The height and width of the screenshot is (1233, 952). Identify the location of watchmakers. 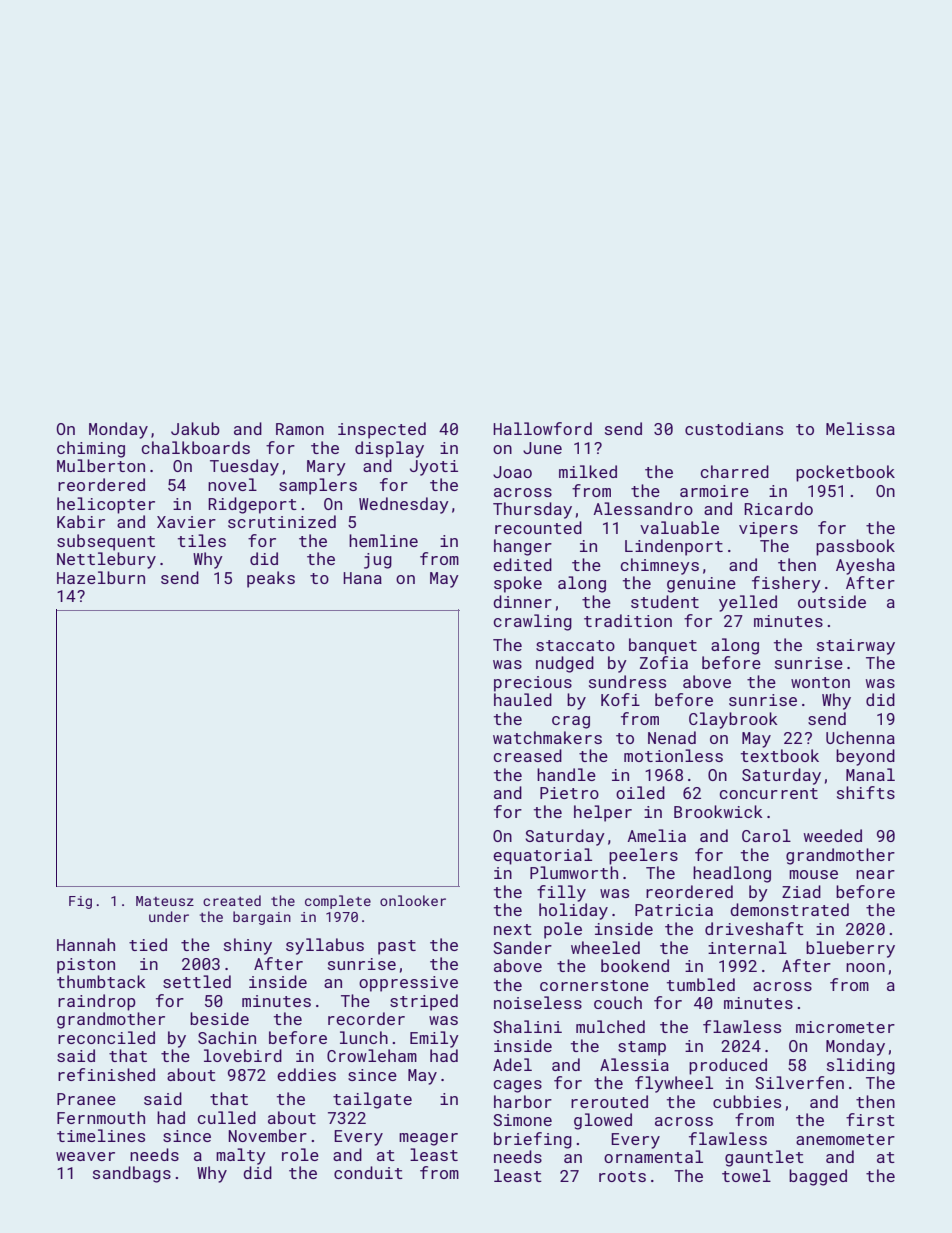
(547, 737).
